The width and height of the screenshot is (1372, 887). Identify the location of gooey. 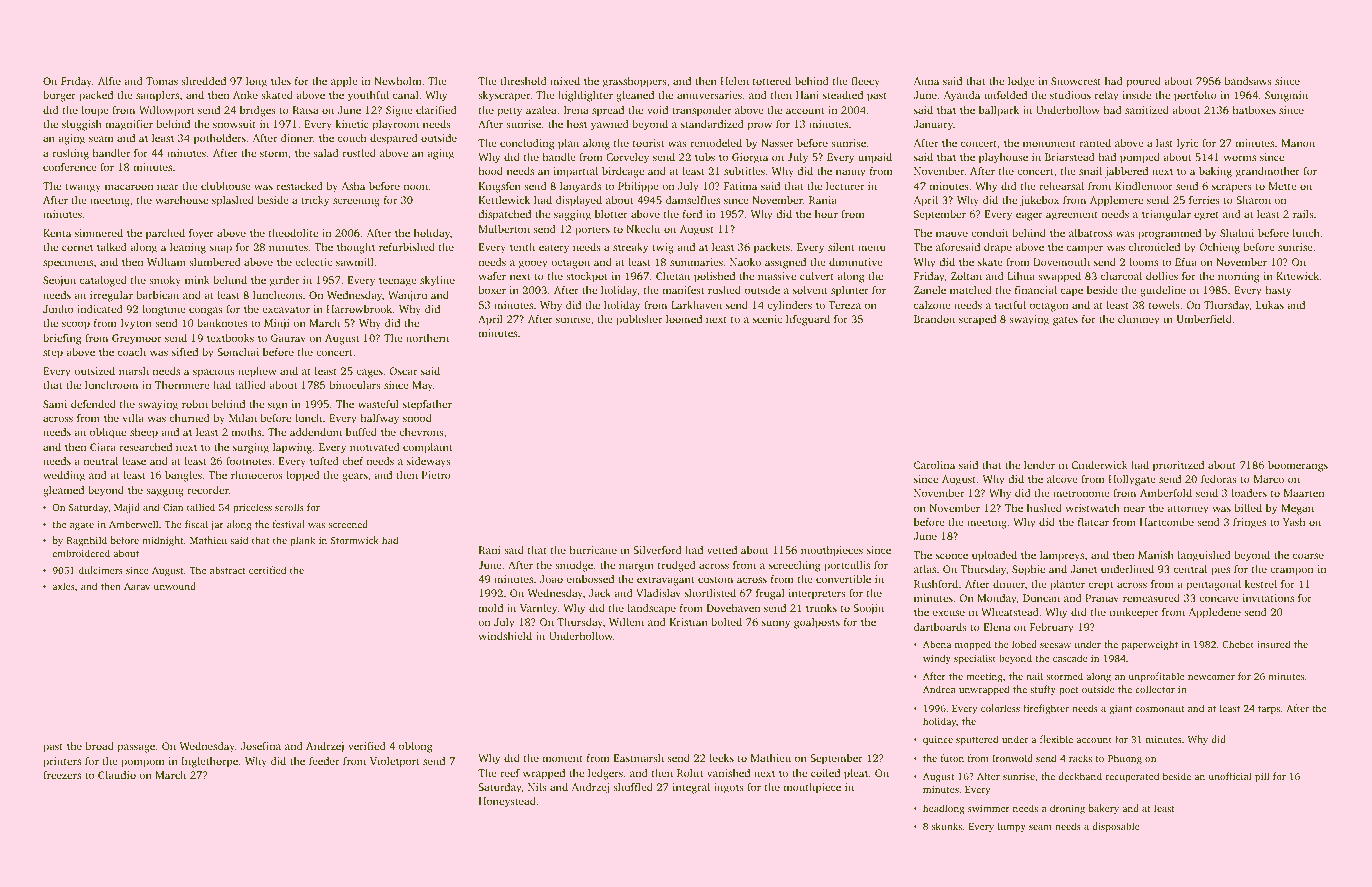
(533, 264).
